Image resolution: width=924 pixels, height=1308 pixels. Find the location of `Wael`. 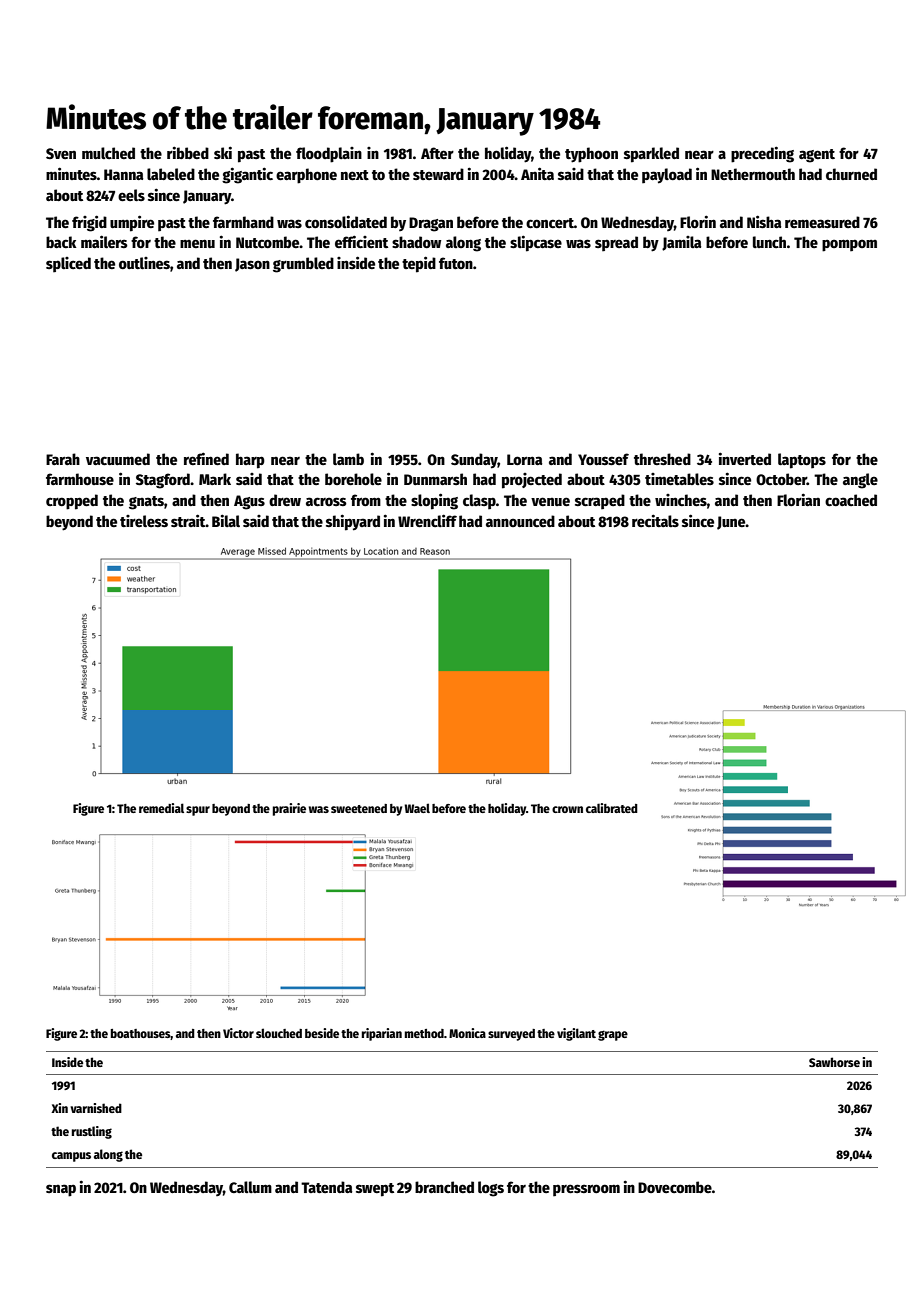

Wael is located at coordinates (417, 808).
